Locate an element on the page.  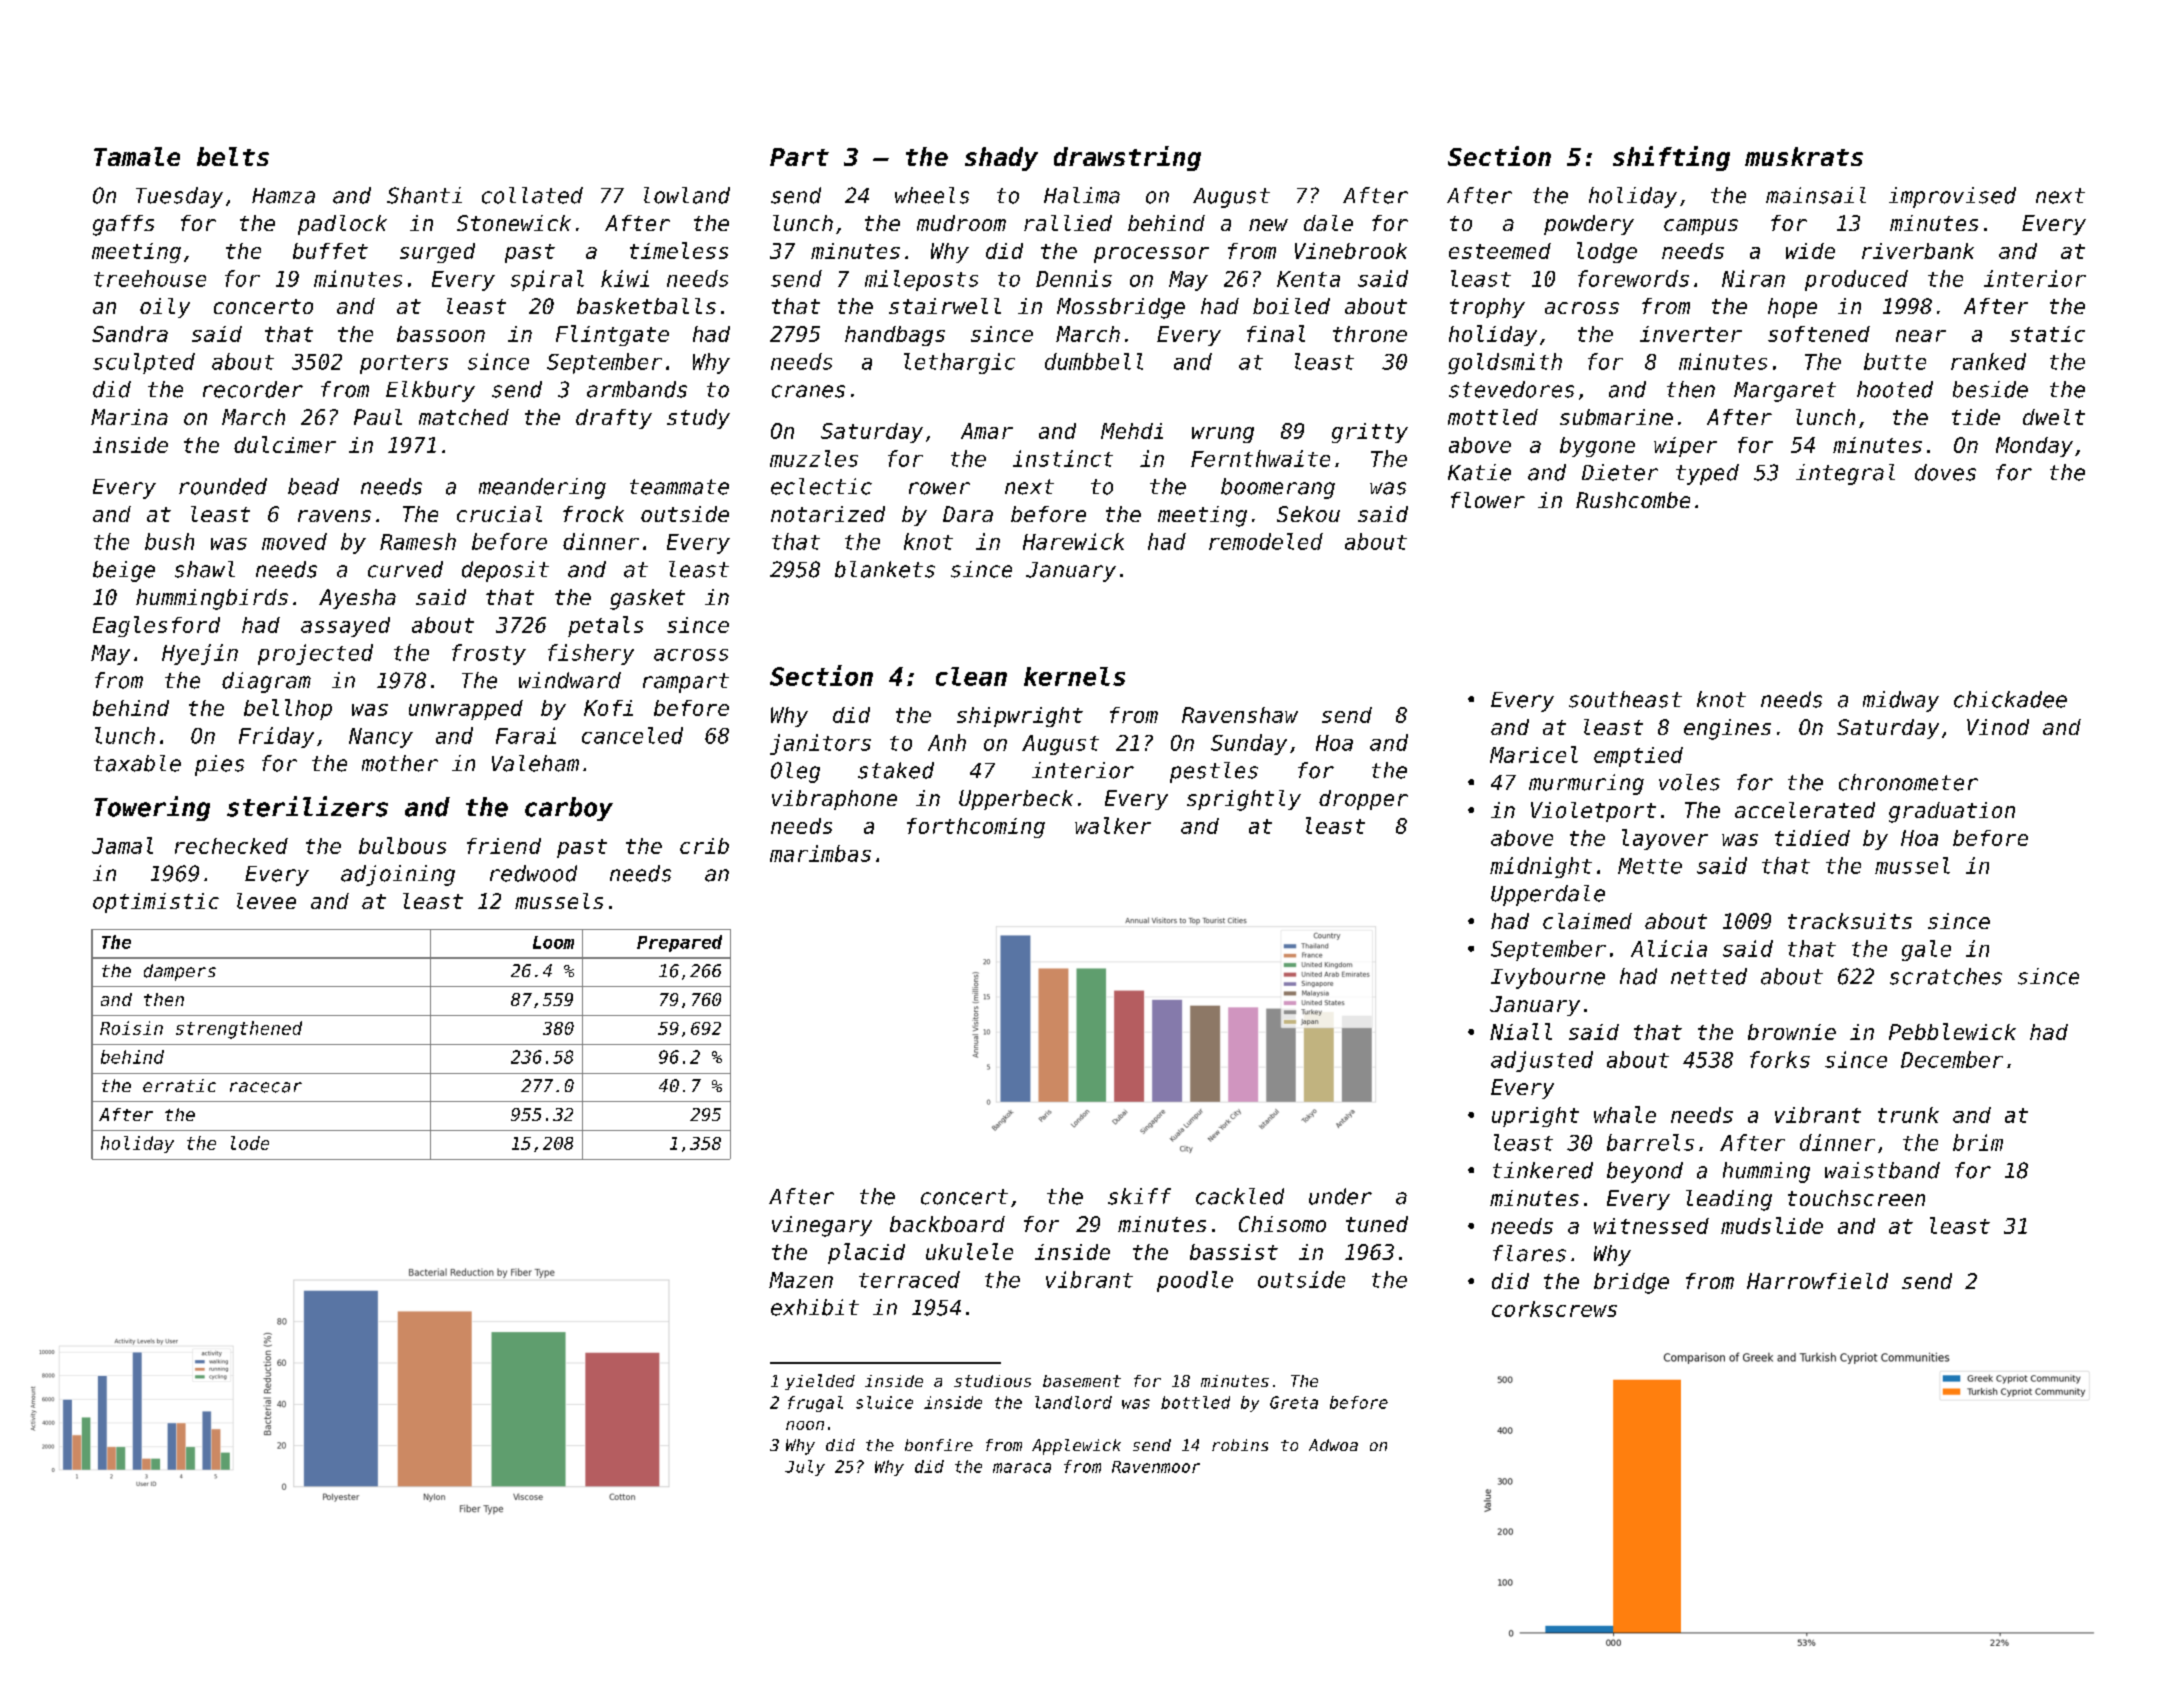
Ivybourne is located at coordinates (1548, 978).
